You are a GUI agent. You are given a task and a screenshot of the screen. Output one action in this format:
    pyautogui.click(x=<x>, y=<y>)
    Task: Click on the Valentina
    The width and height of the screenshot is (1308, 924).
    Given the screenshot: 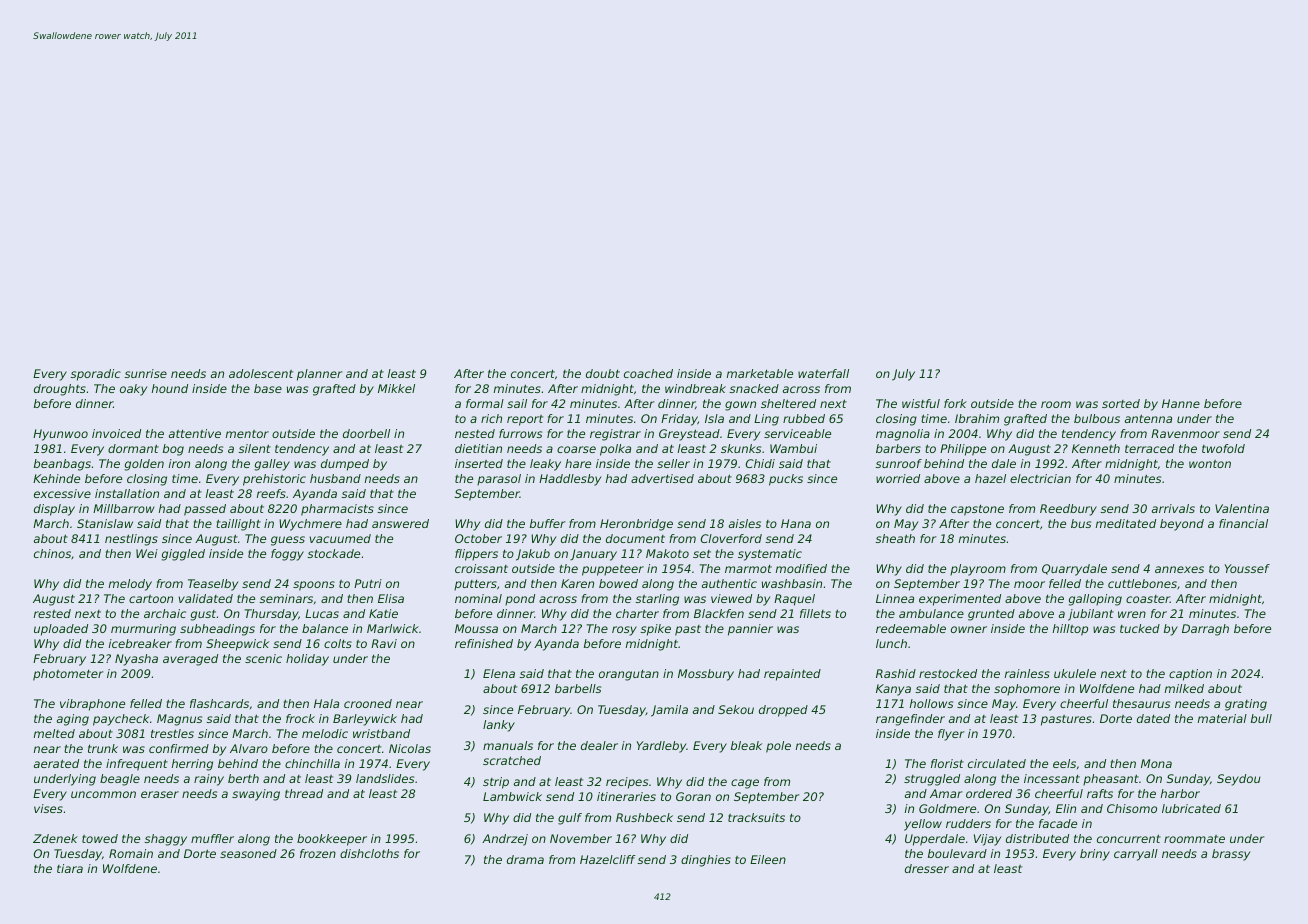 What is the action you would take?
    pyautogui.click(x=1242, y=508)
